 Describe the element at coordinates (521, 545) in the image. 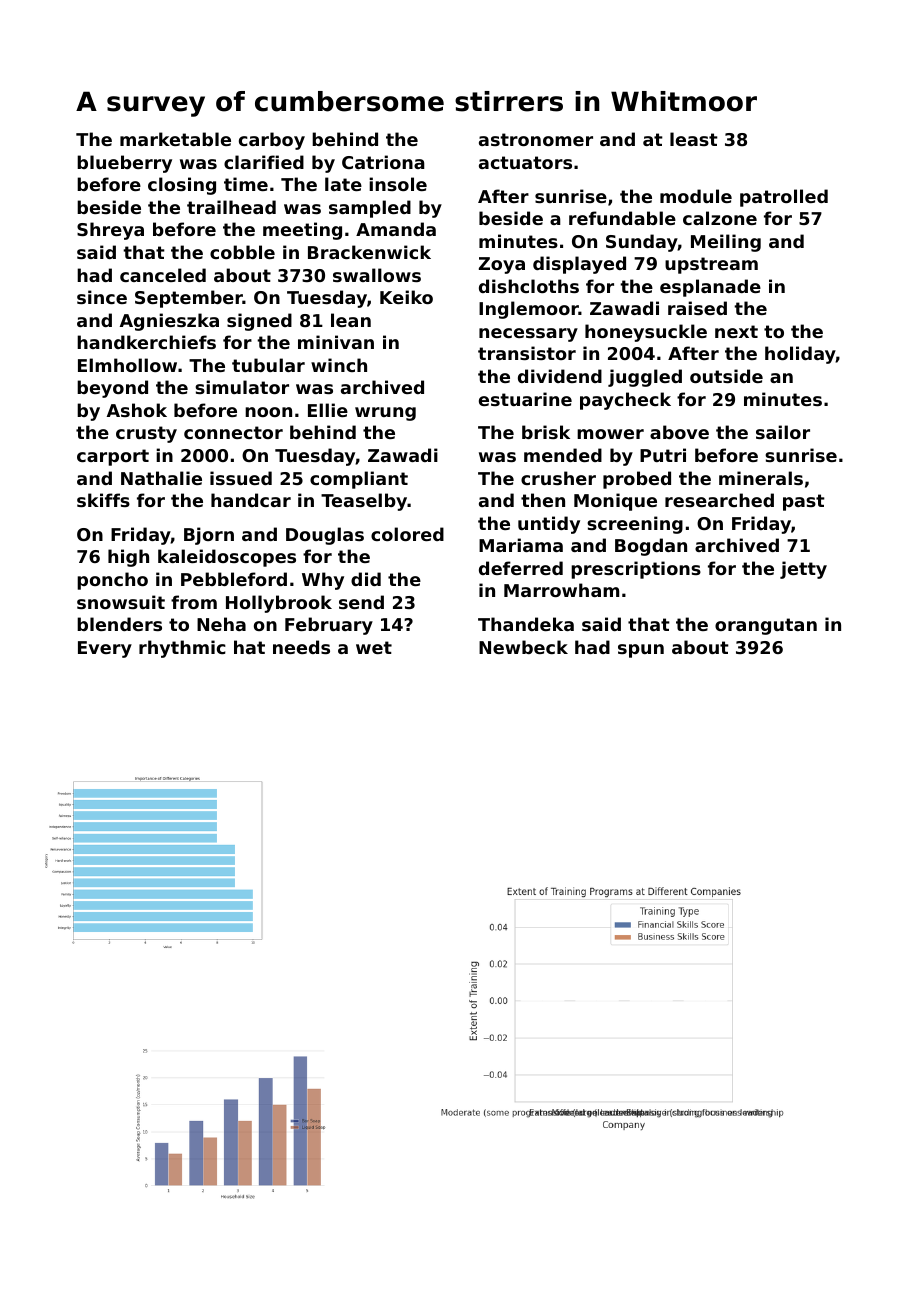

I see `Mariama` at that location.
